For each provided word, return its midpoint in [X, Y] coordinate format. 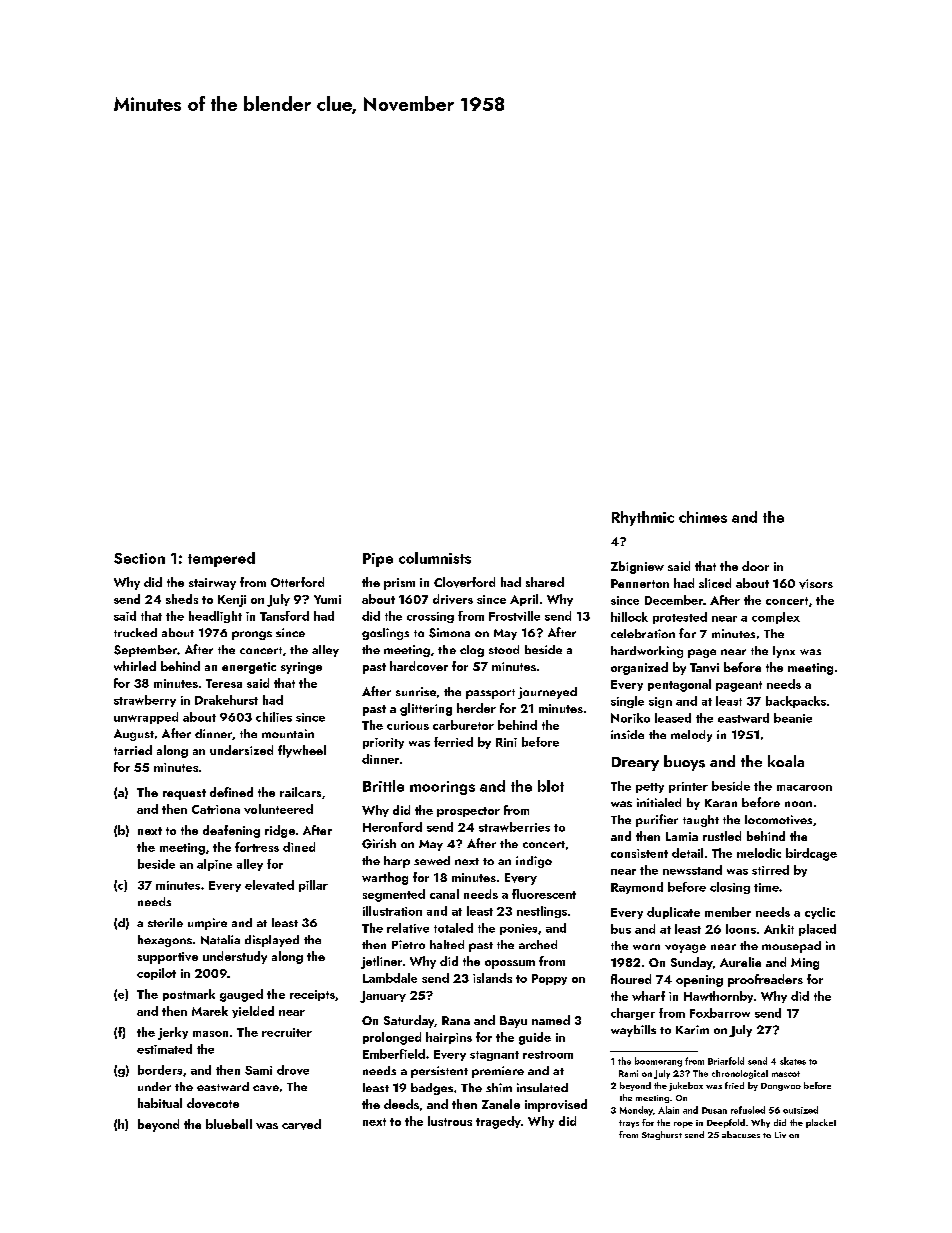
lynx [784, 652]
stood [504, 649]
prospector [468, 812]
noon [798, 804]
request [184, 794]
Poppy [549, 979]
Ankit [779, 929]
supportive [168, 958]
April [524, 600]
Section [139, 558]
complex [776, 618]
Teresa [224, 683]
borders [160, 1070]
